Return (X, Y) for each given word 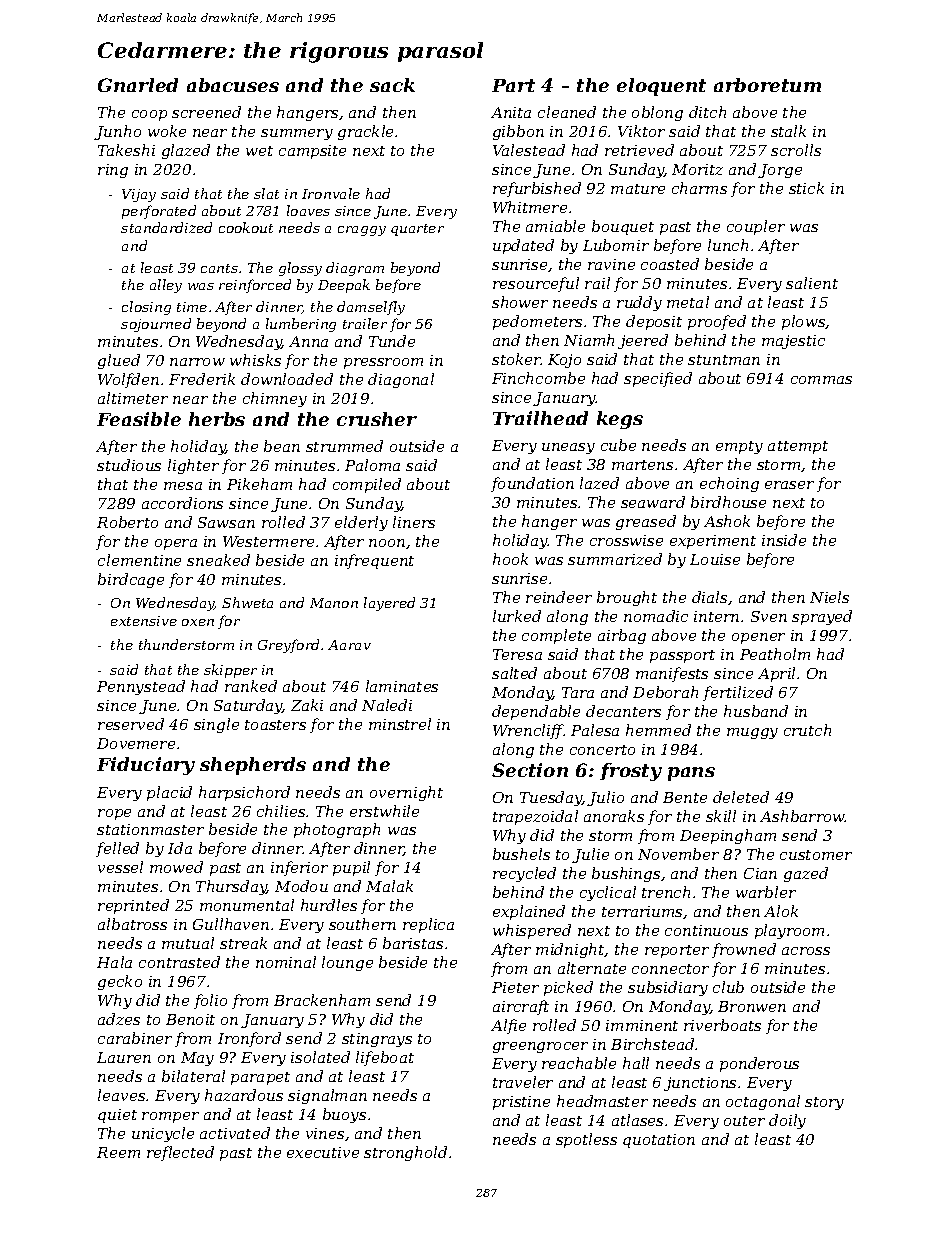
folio (210, 1001)
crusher (377, 419)
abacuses (233, 85)
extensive (144, 621)
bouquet (623, 227)
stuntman (724, 360)
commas (821, 380)
